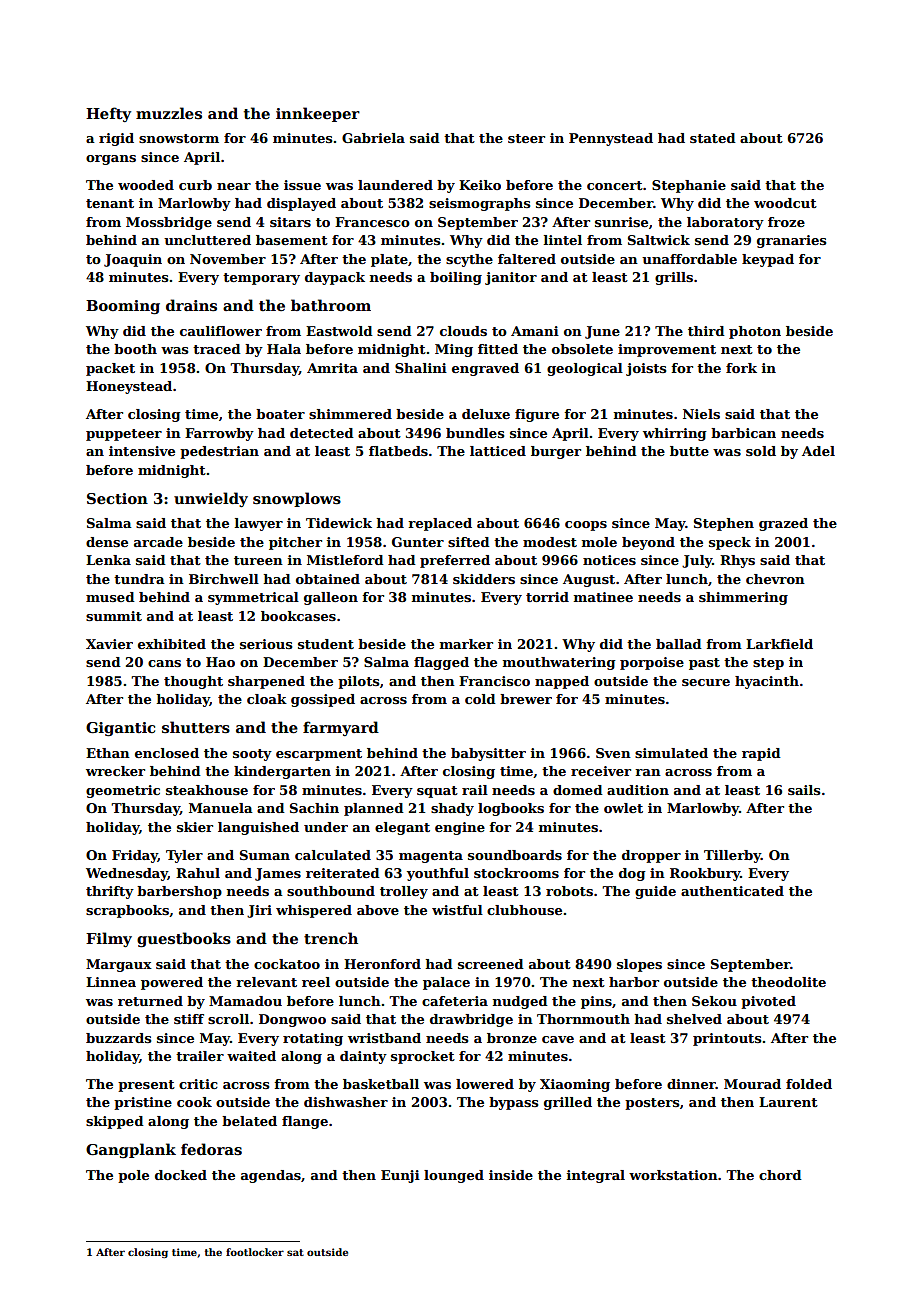 The height and width of the screenshot is (1308, 924). I want to click on docked, so click(181, 1175).
